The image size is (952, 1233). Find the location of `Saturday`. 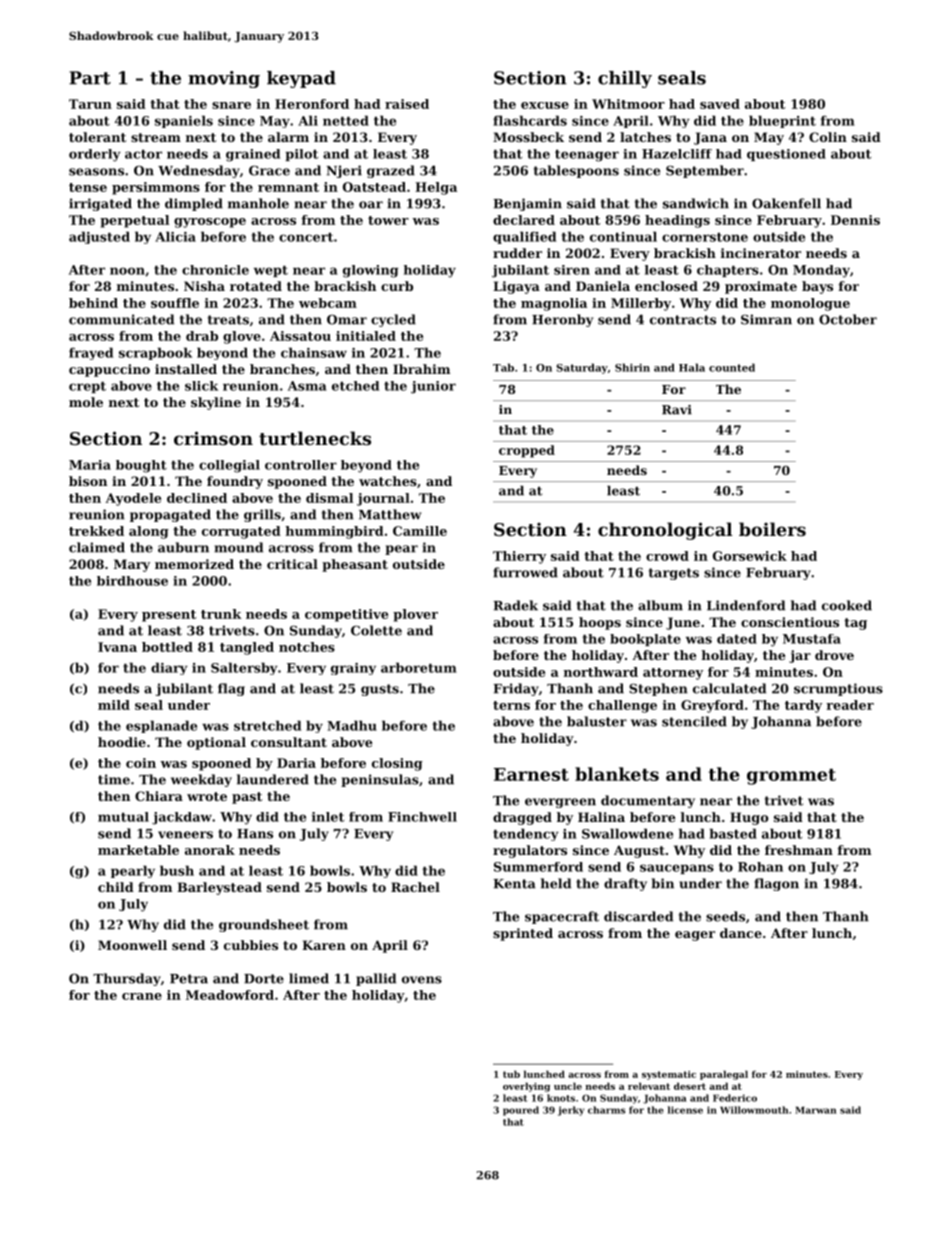

Saturday is located at coordinates (582, 368).
